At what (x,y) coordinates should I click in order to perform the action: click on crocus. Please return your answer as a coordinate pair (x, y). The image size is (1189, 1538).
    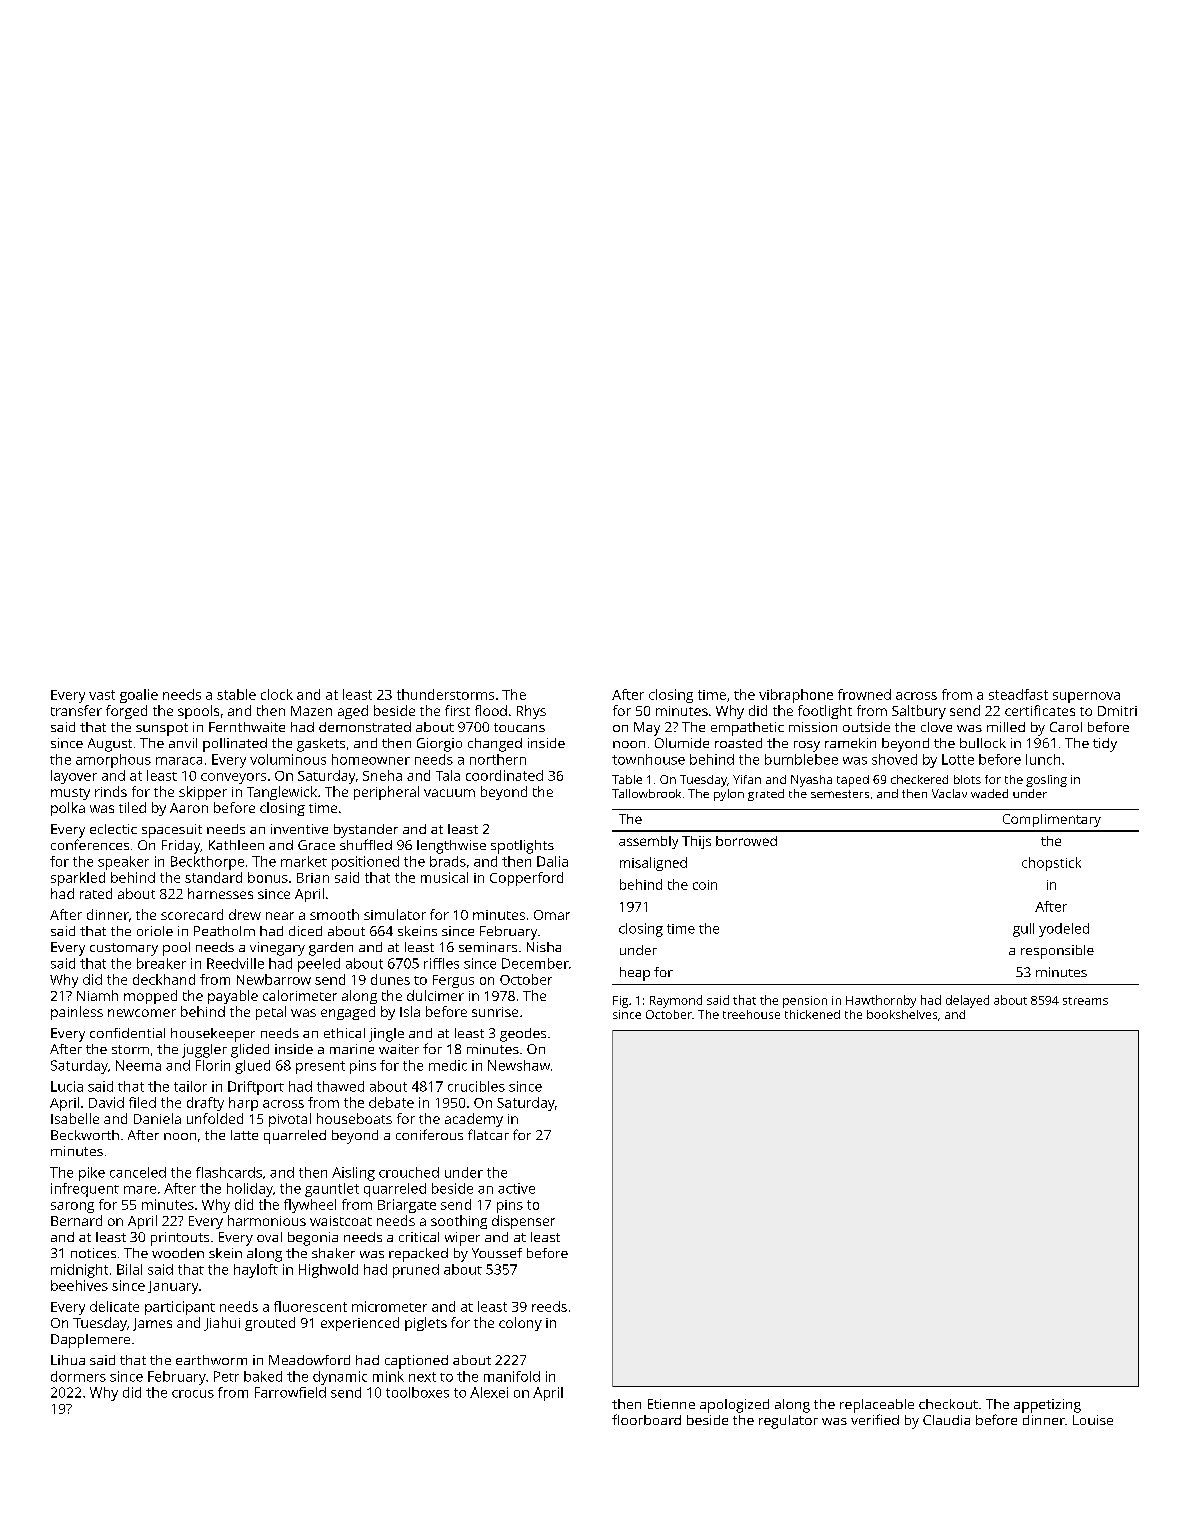
    Looking at the image, I should click on (193, 1394).
